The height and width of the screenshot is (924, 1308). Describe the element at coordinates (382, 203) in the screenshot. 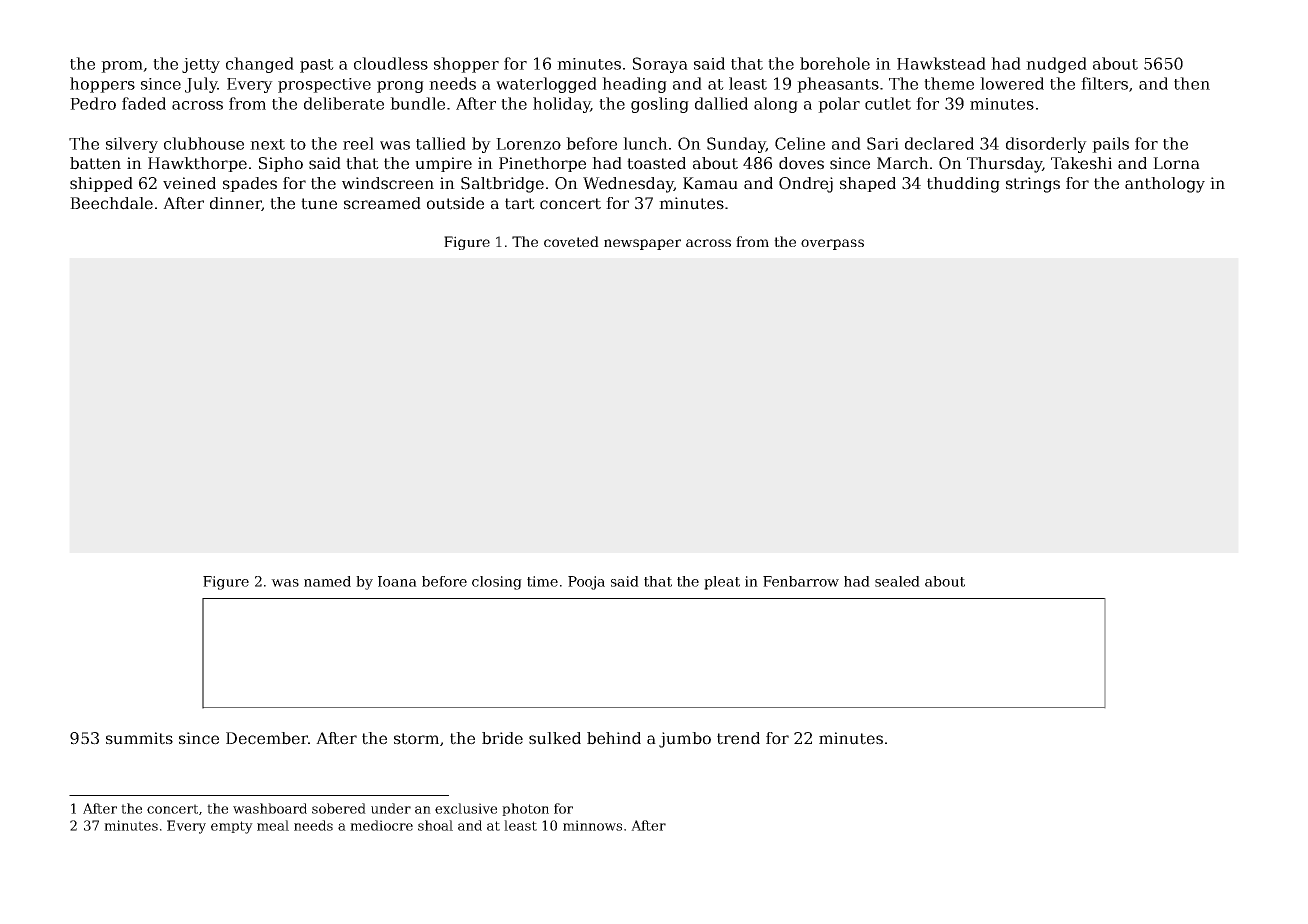

I see `screamed` at that location.
